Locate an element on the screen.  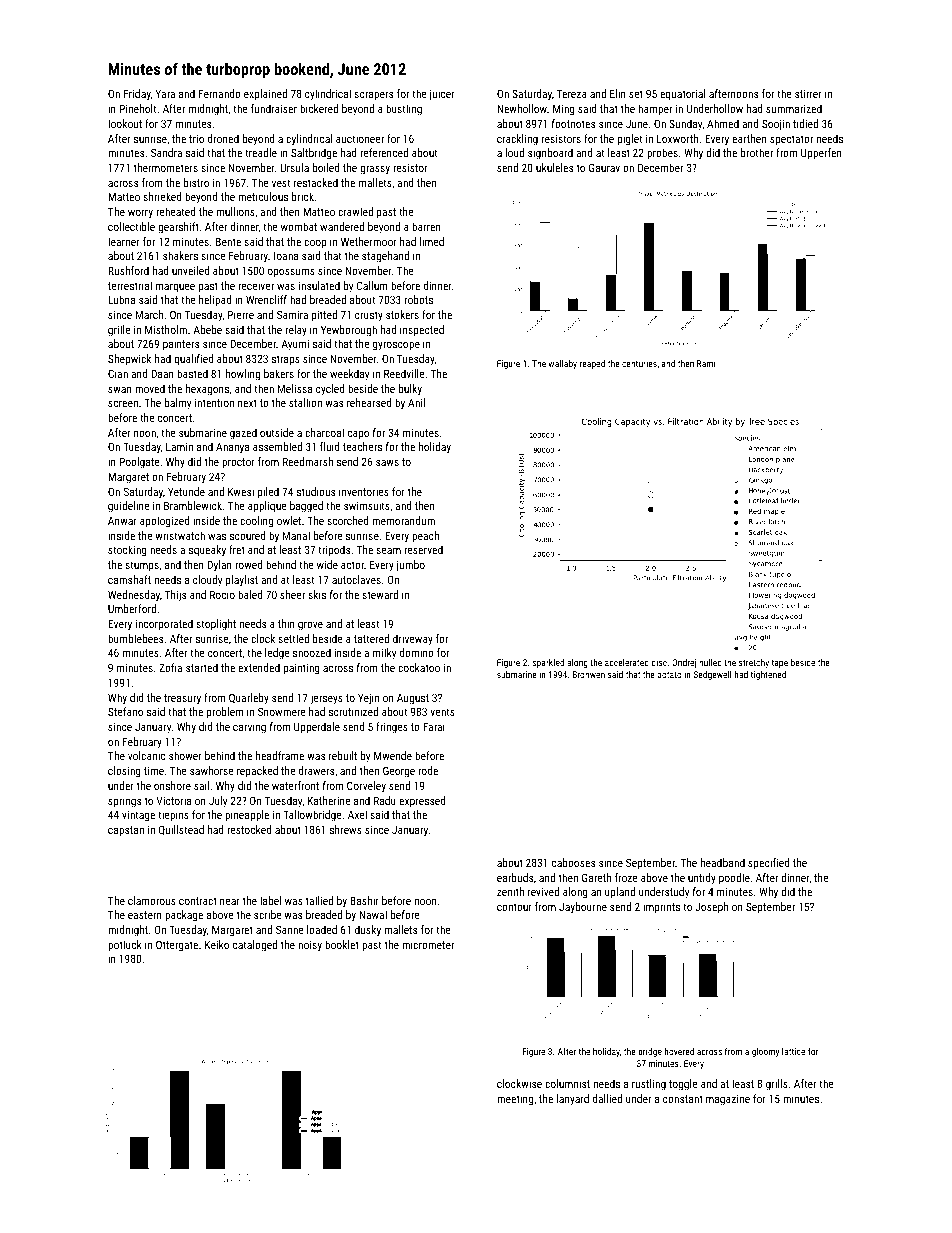
Pineholt is located at coordinates (137, 108).
